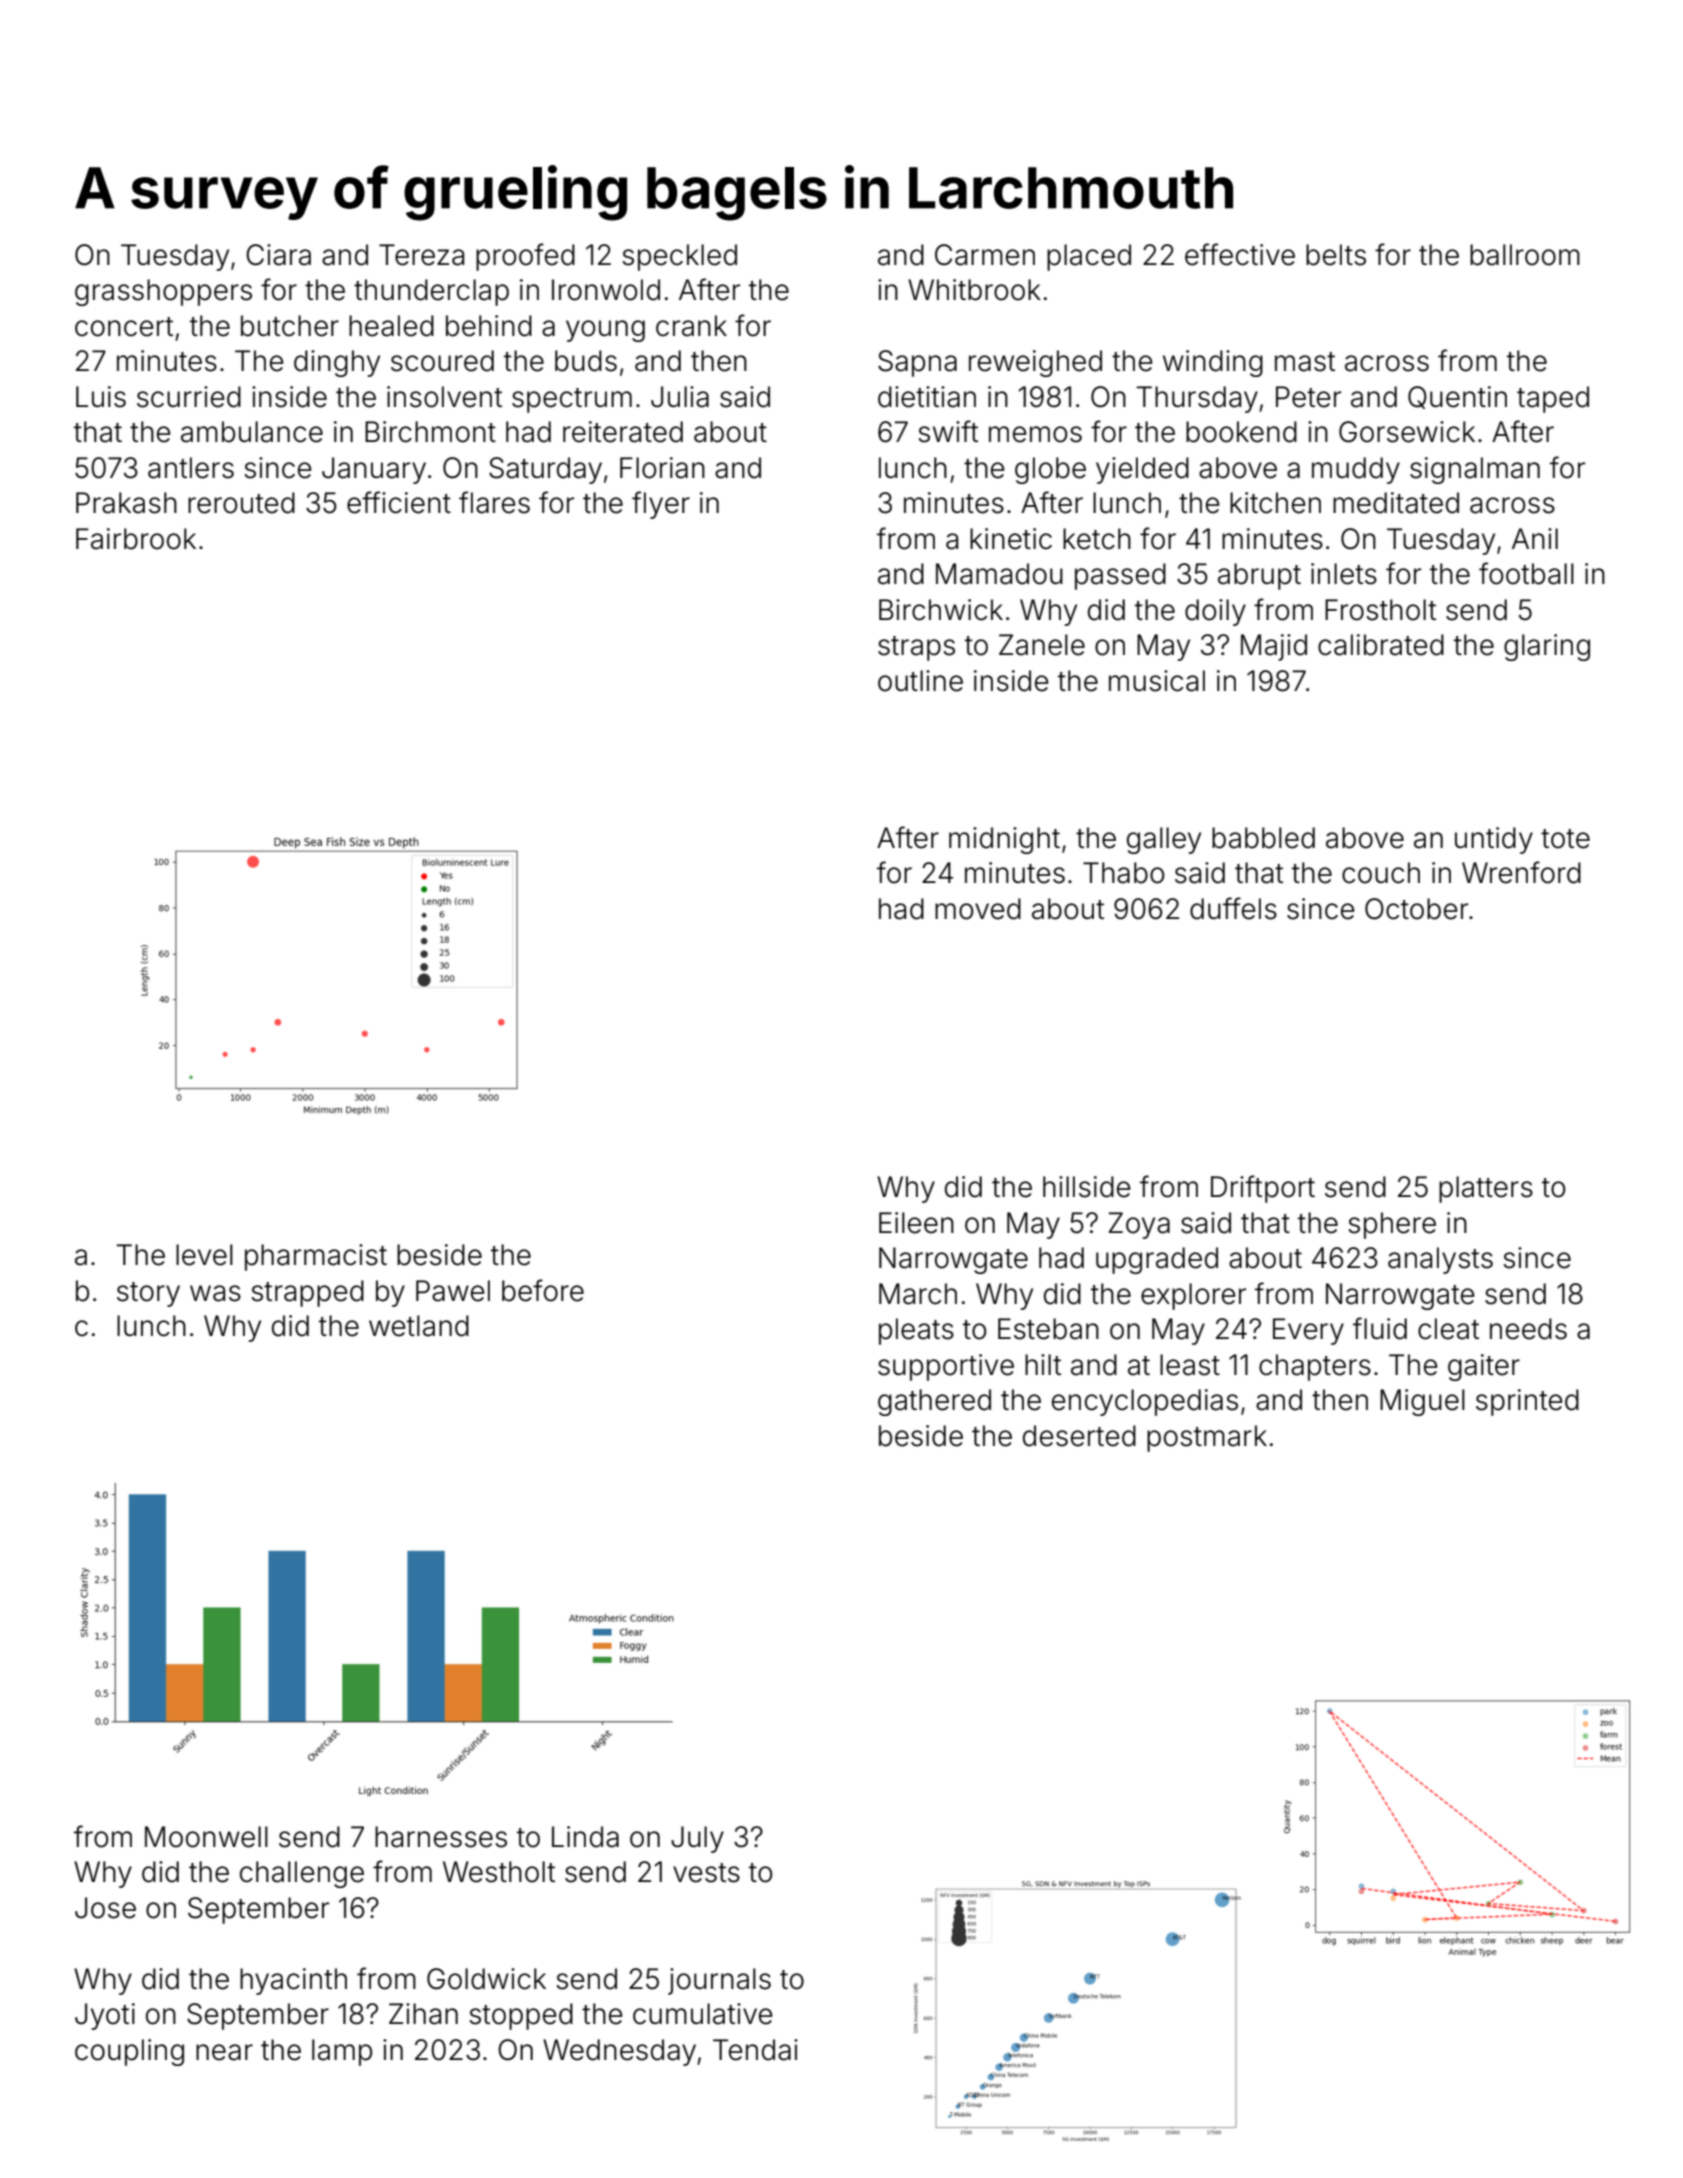 The width and height of the screenshot is (1683, 2178). I want to click on babbled, so click(1263, 838).
